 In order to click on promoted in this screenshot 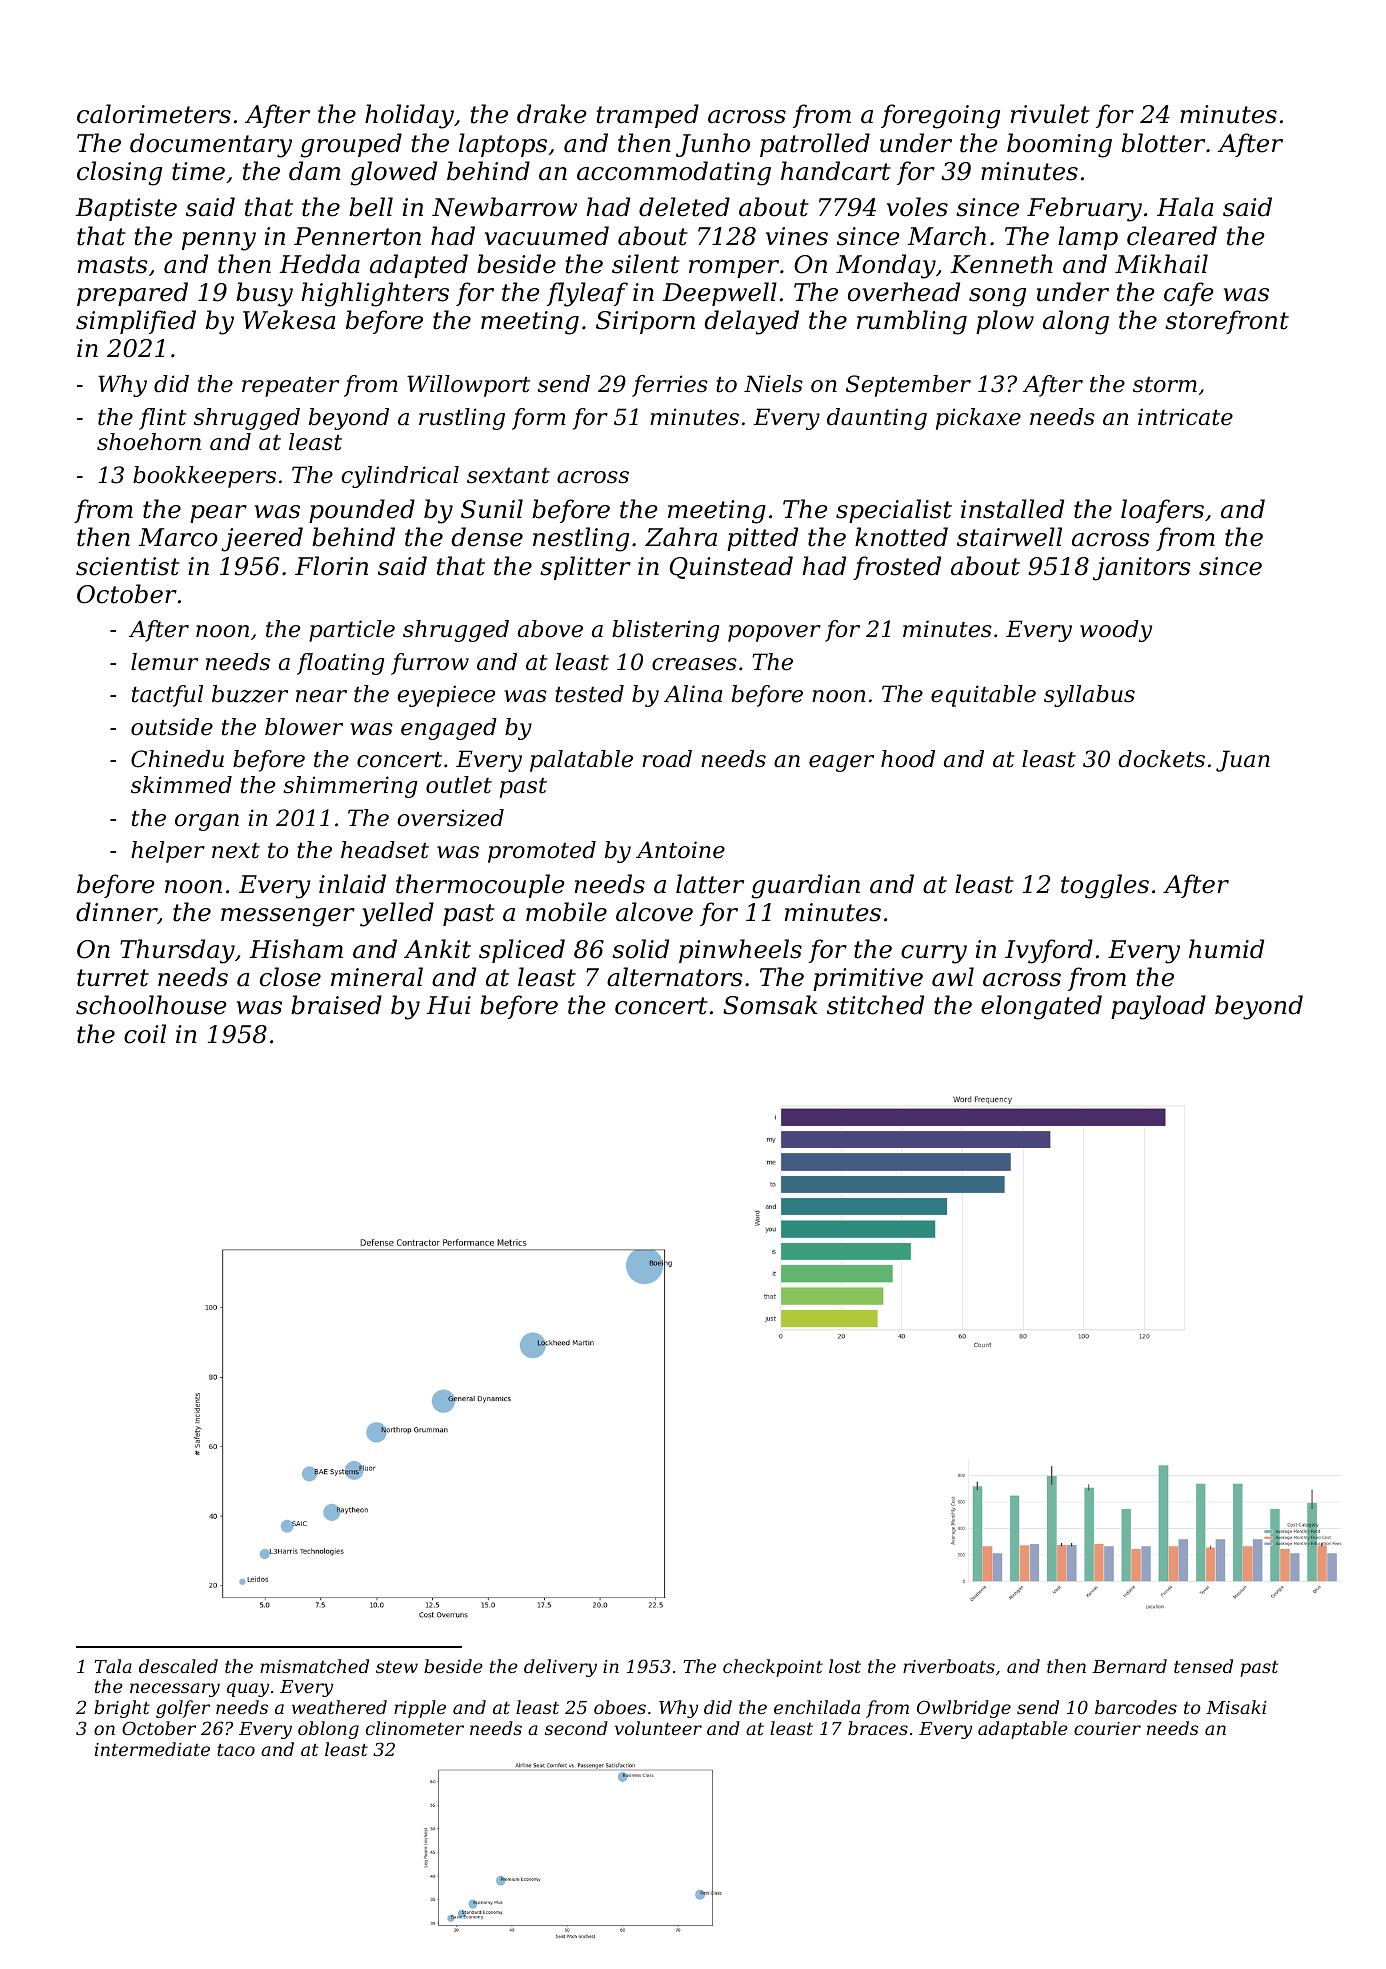, I will do `click(542, 852)`.
